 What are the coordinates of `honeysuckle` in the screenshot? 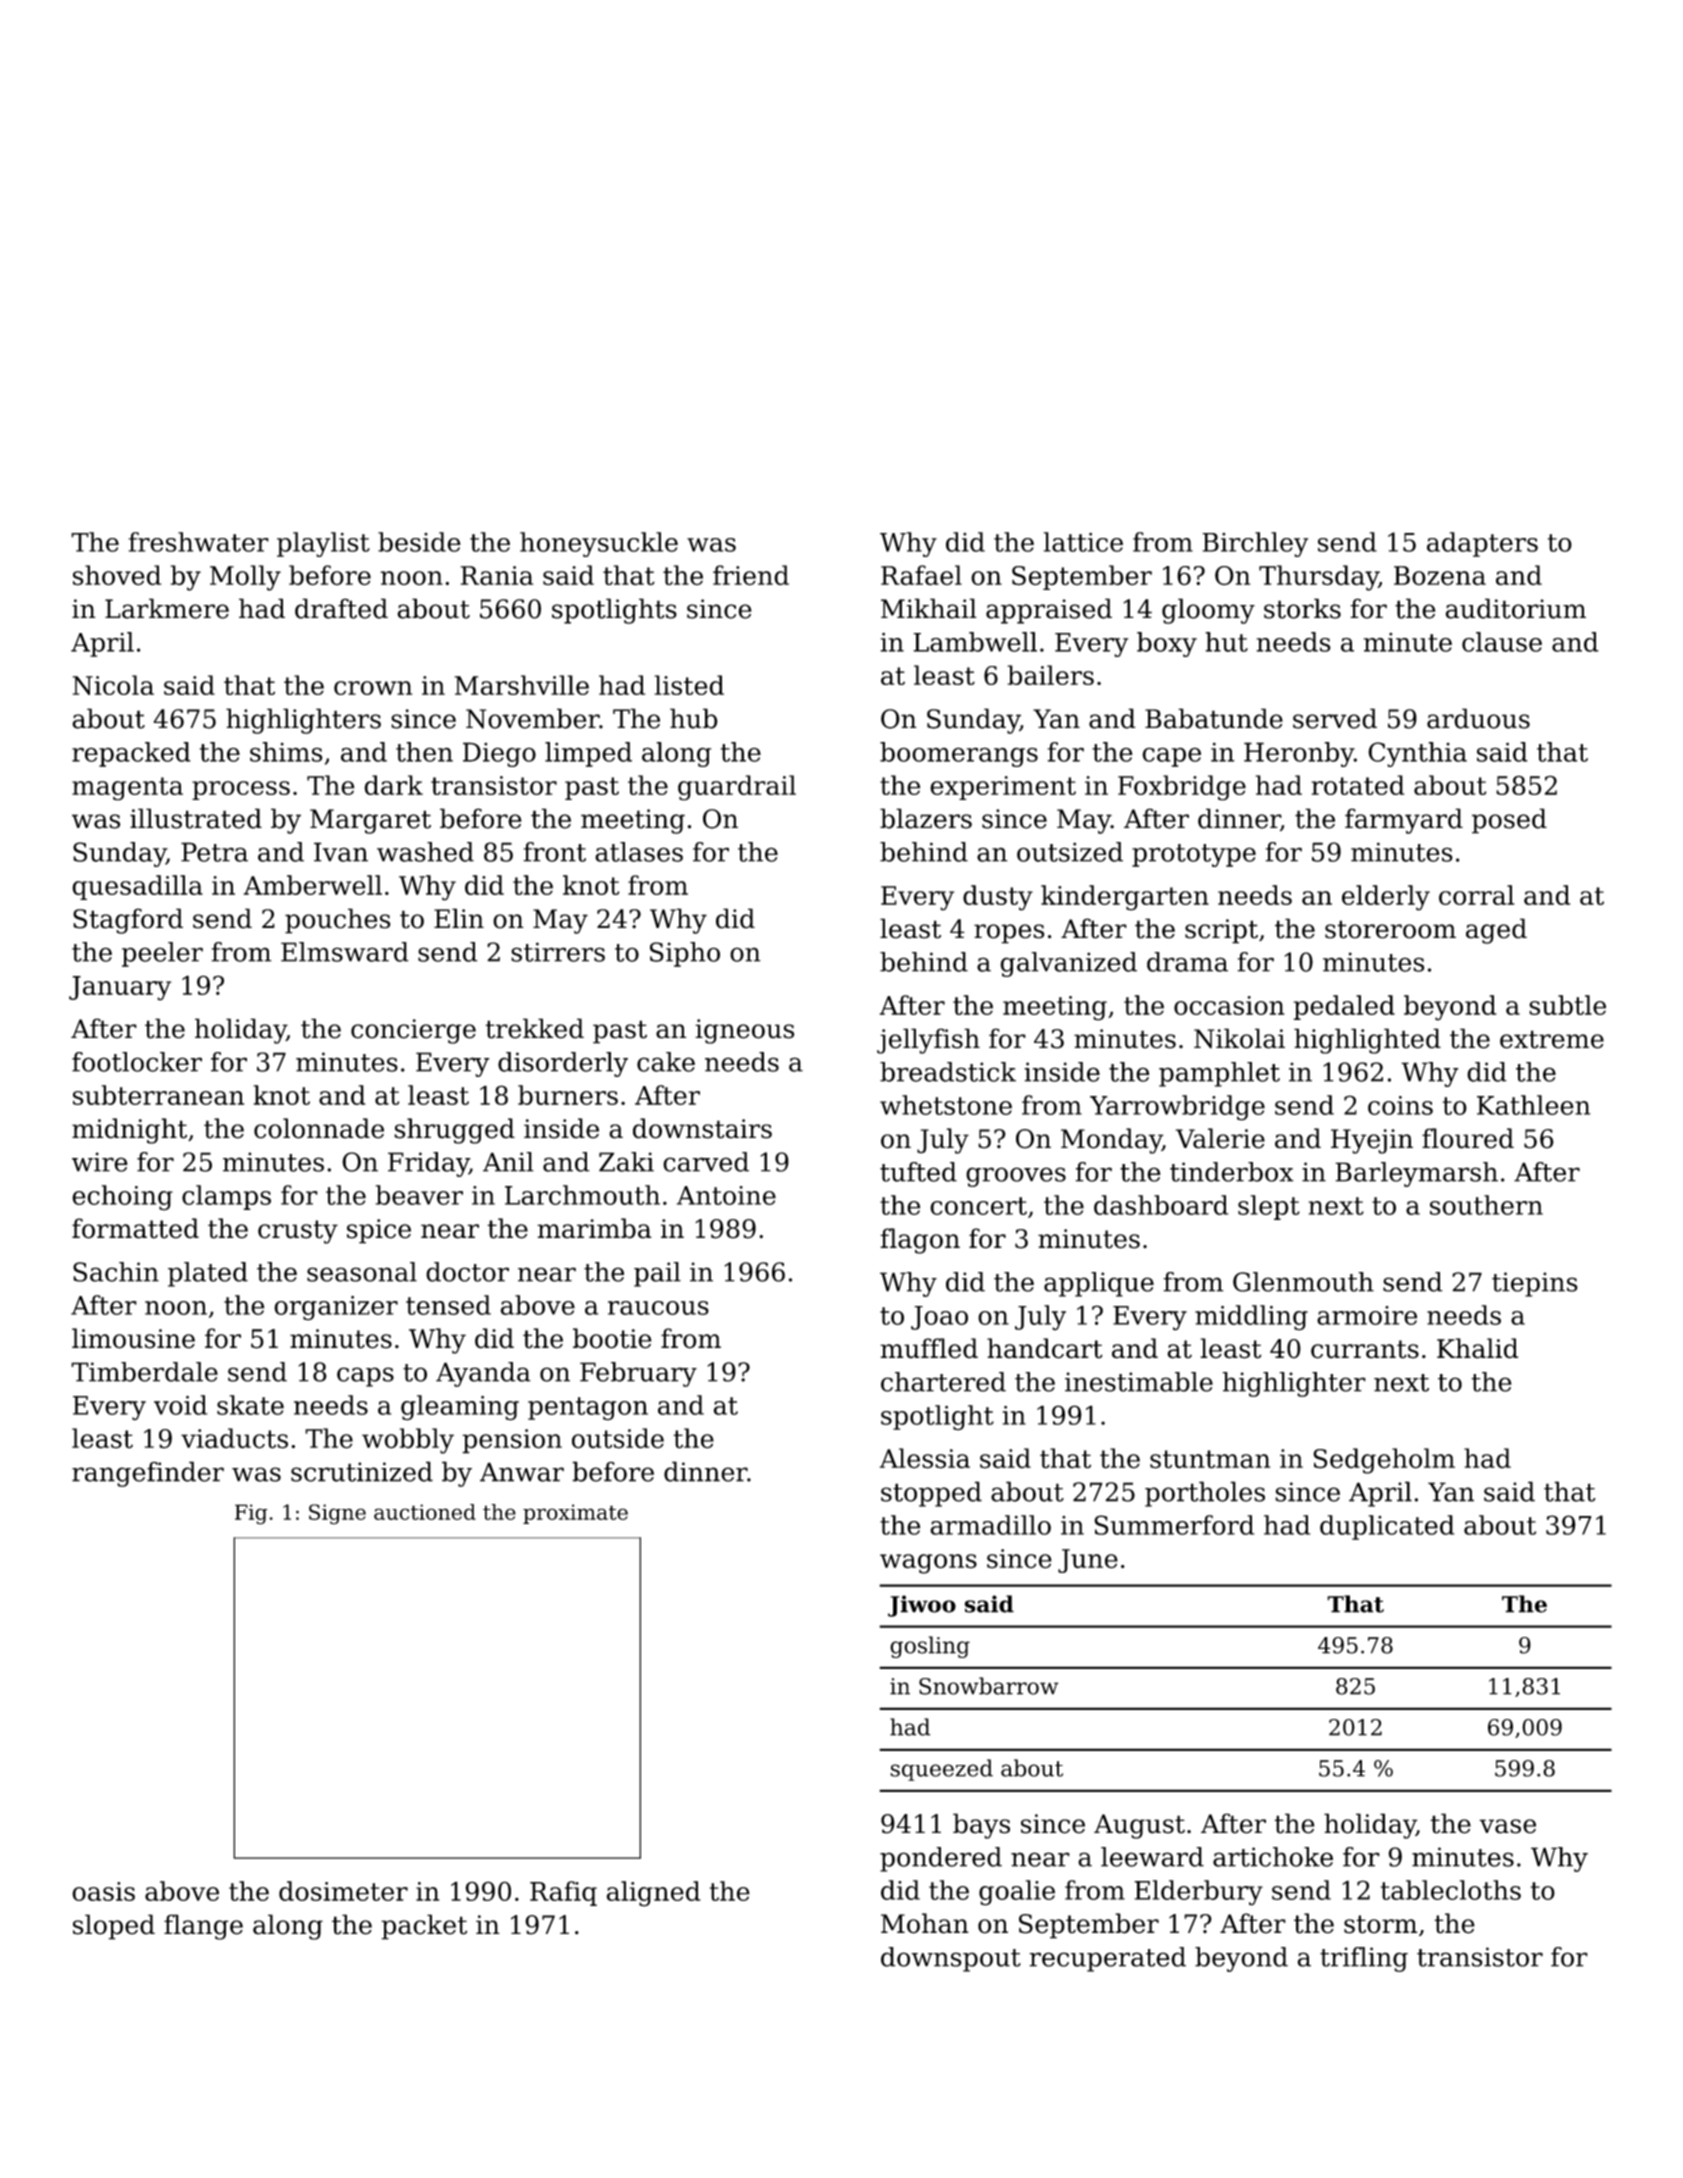 It's located at (599, 544).
